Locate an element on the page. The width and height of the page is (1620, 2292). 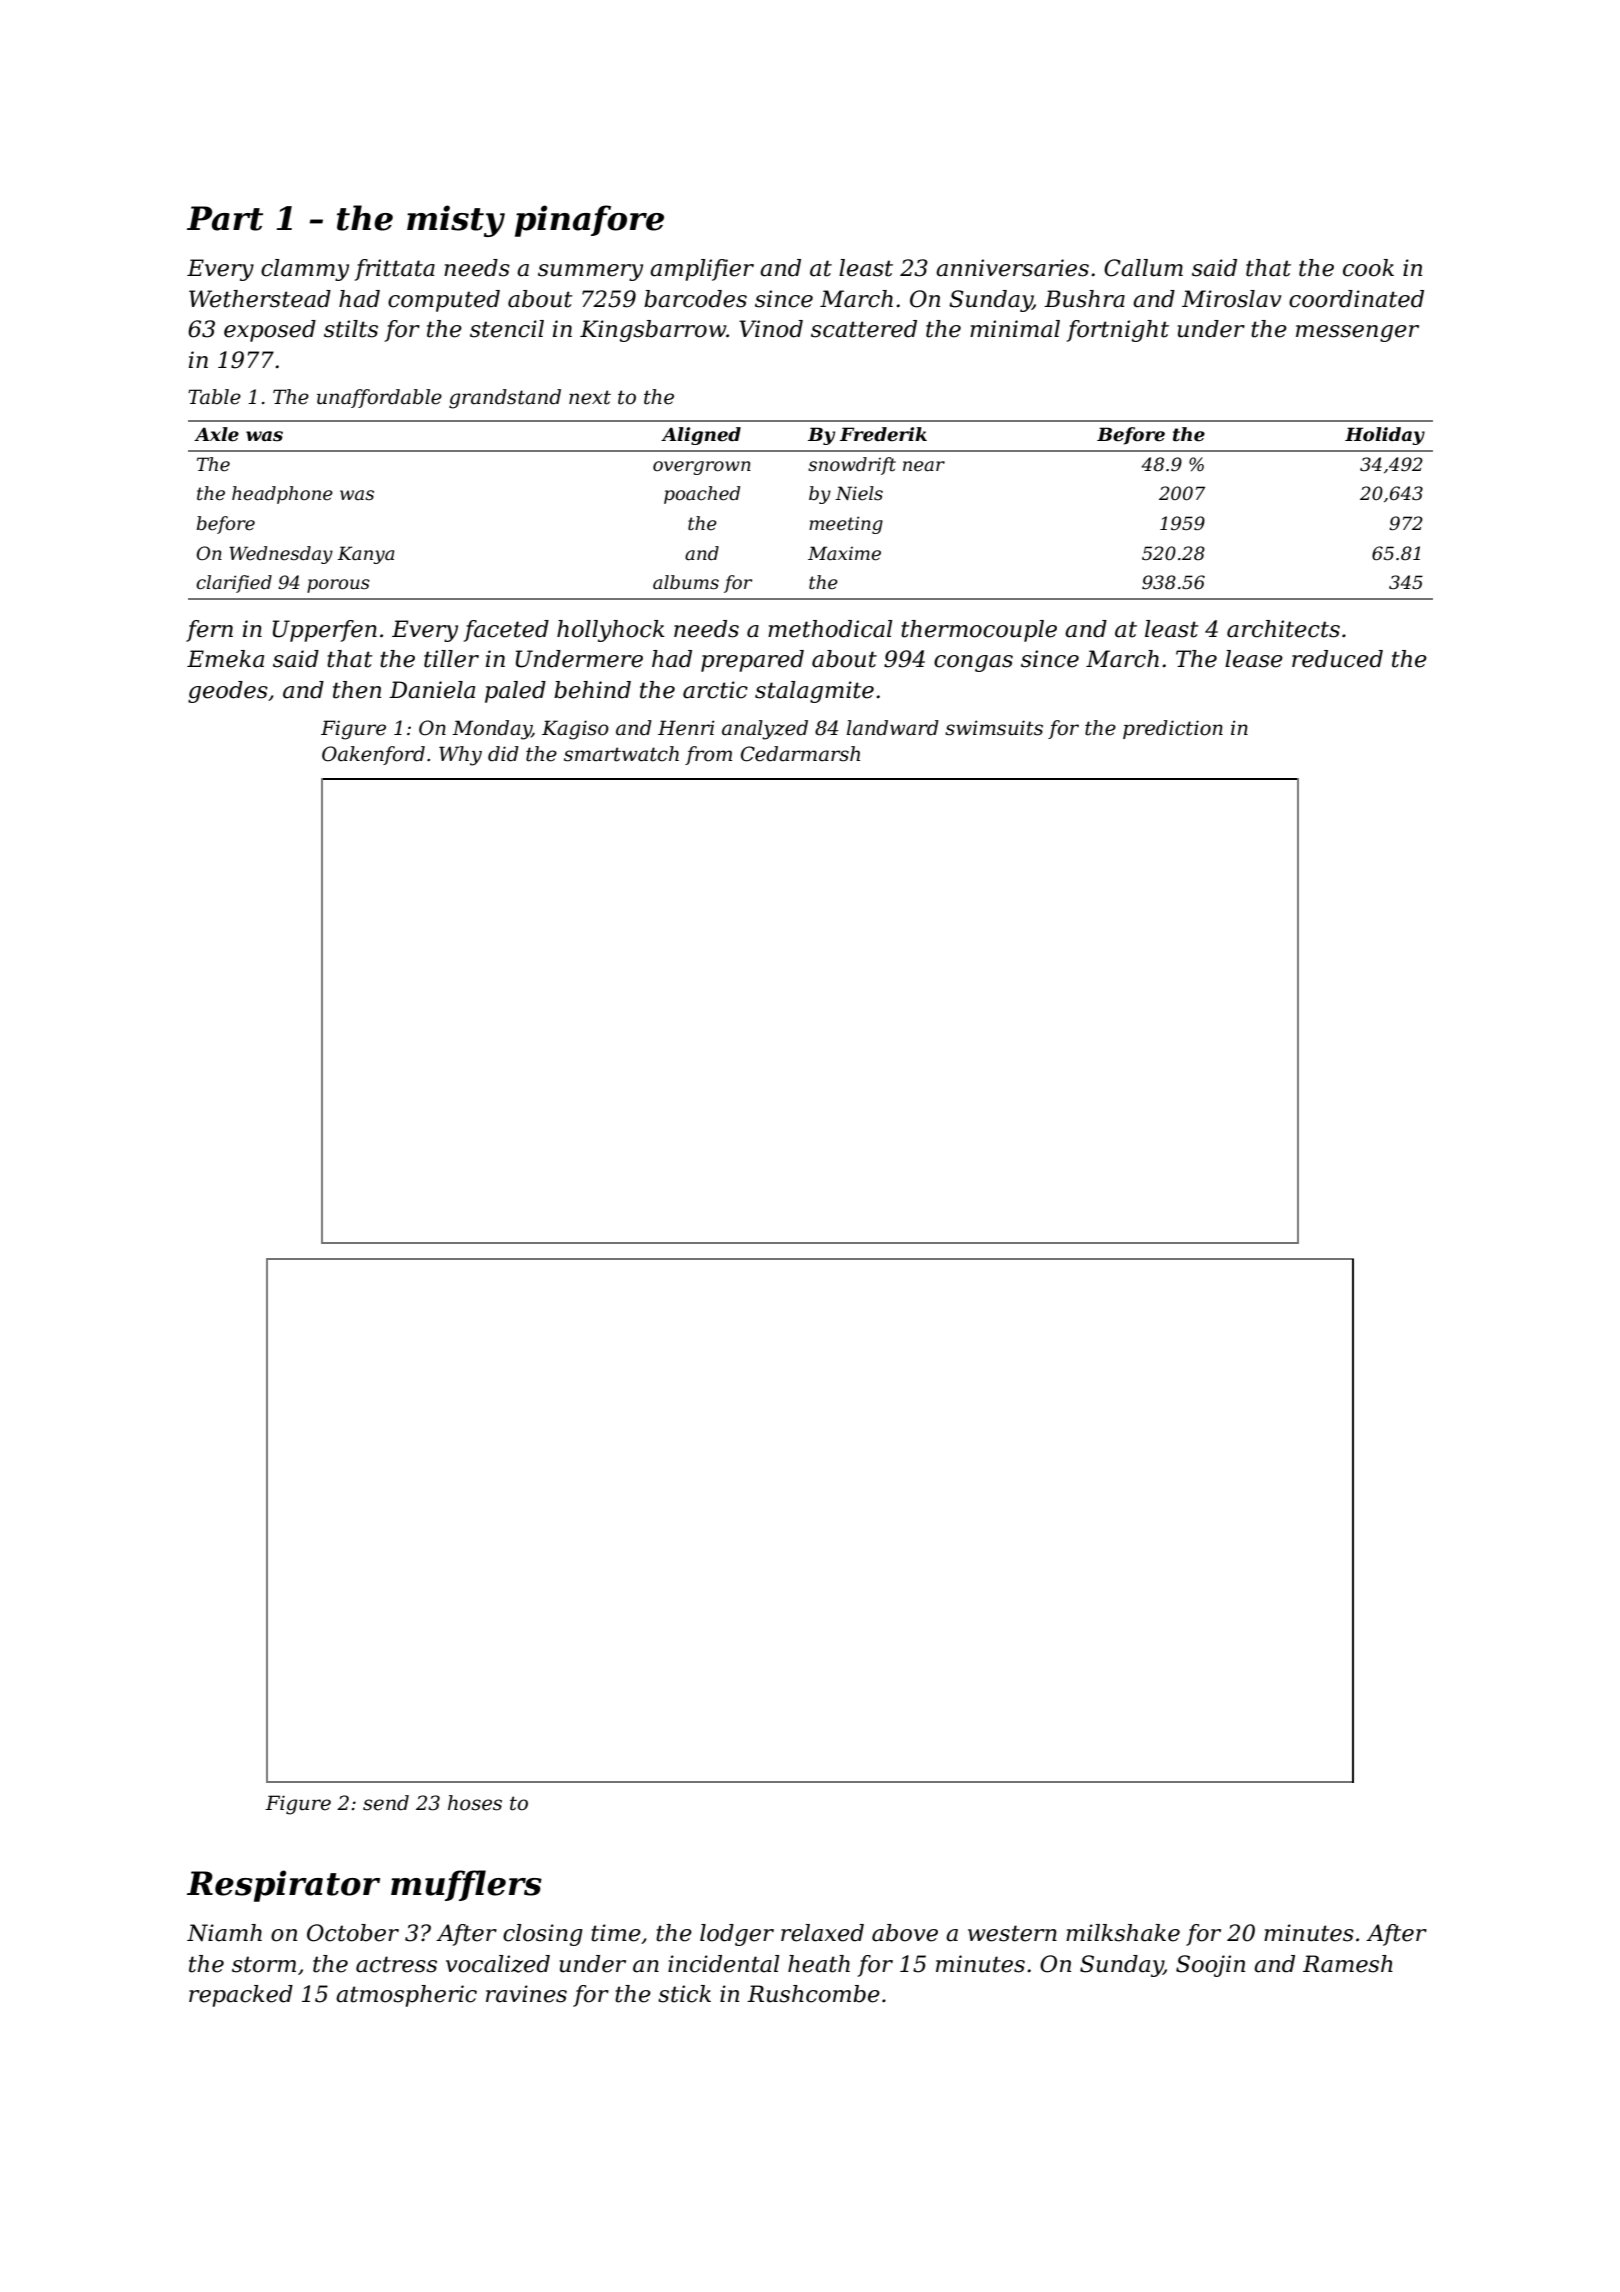
Soojin is located at coordinates (1210, 1966).
